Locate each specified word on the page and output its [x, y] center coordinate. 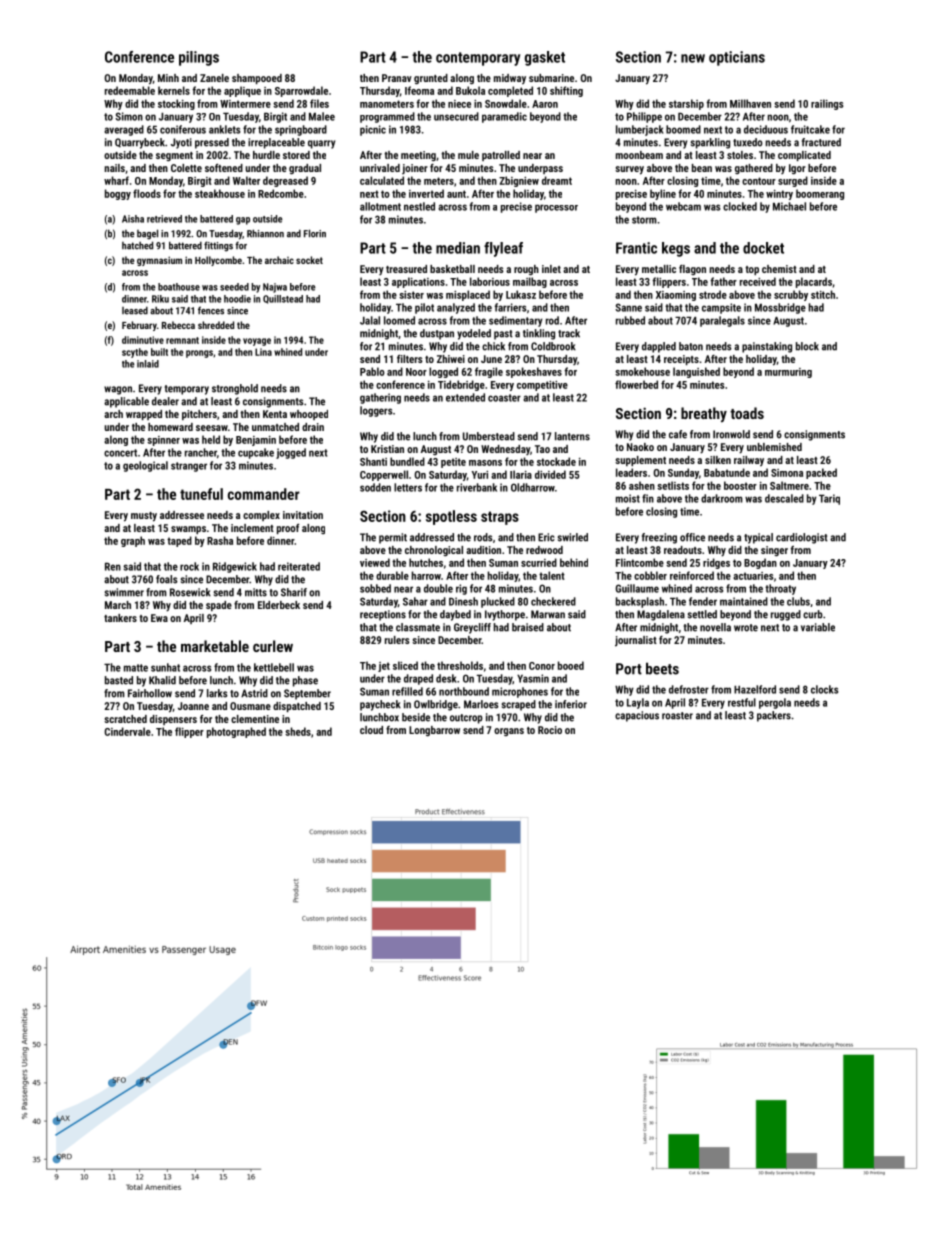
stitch [823, 294]
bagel [147, 234]
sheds [298, 731]
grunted [431, 79]
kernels [174, 90]
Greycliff [472, 628]
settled [702, 614]
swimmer [124, 592]
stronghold [235, 389]
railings [827, 104]
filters [410, 358]
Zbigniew [519, 181]
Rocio [550, 730]
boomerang [820, 194]
